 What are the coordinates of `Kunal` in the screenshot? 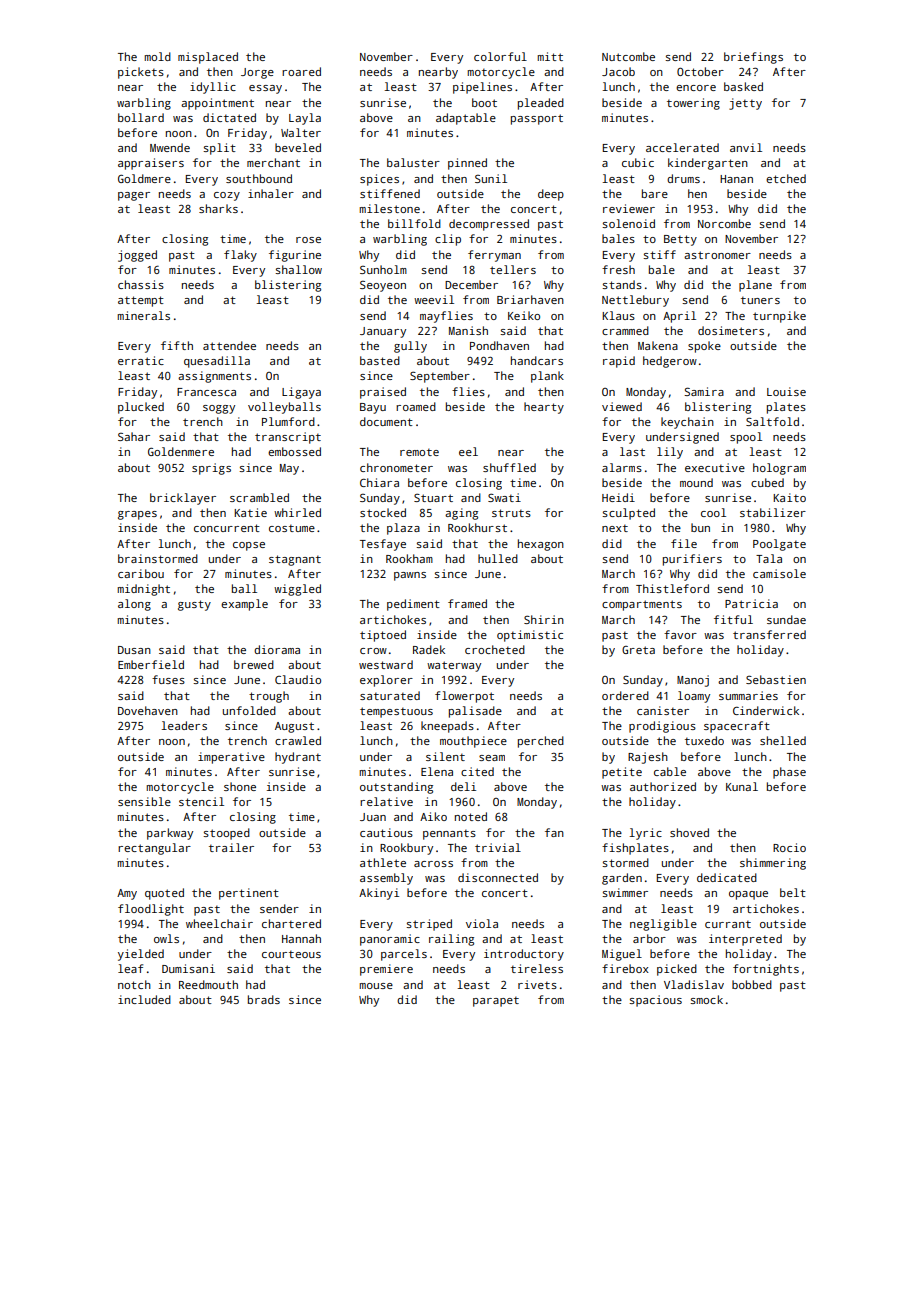 It's located at (742, 786).
